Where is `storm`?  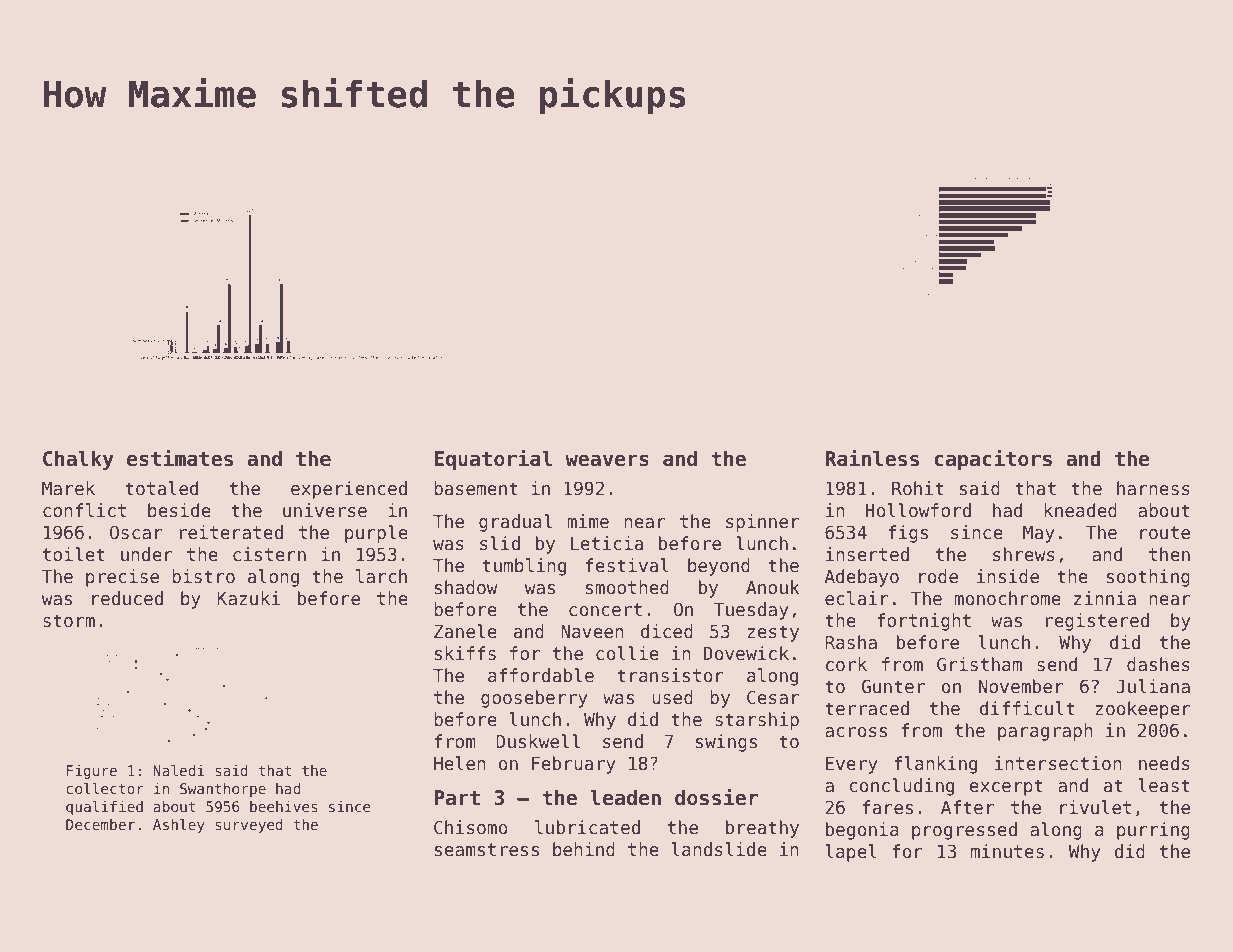
storm is located at coordinates (69, 621).
